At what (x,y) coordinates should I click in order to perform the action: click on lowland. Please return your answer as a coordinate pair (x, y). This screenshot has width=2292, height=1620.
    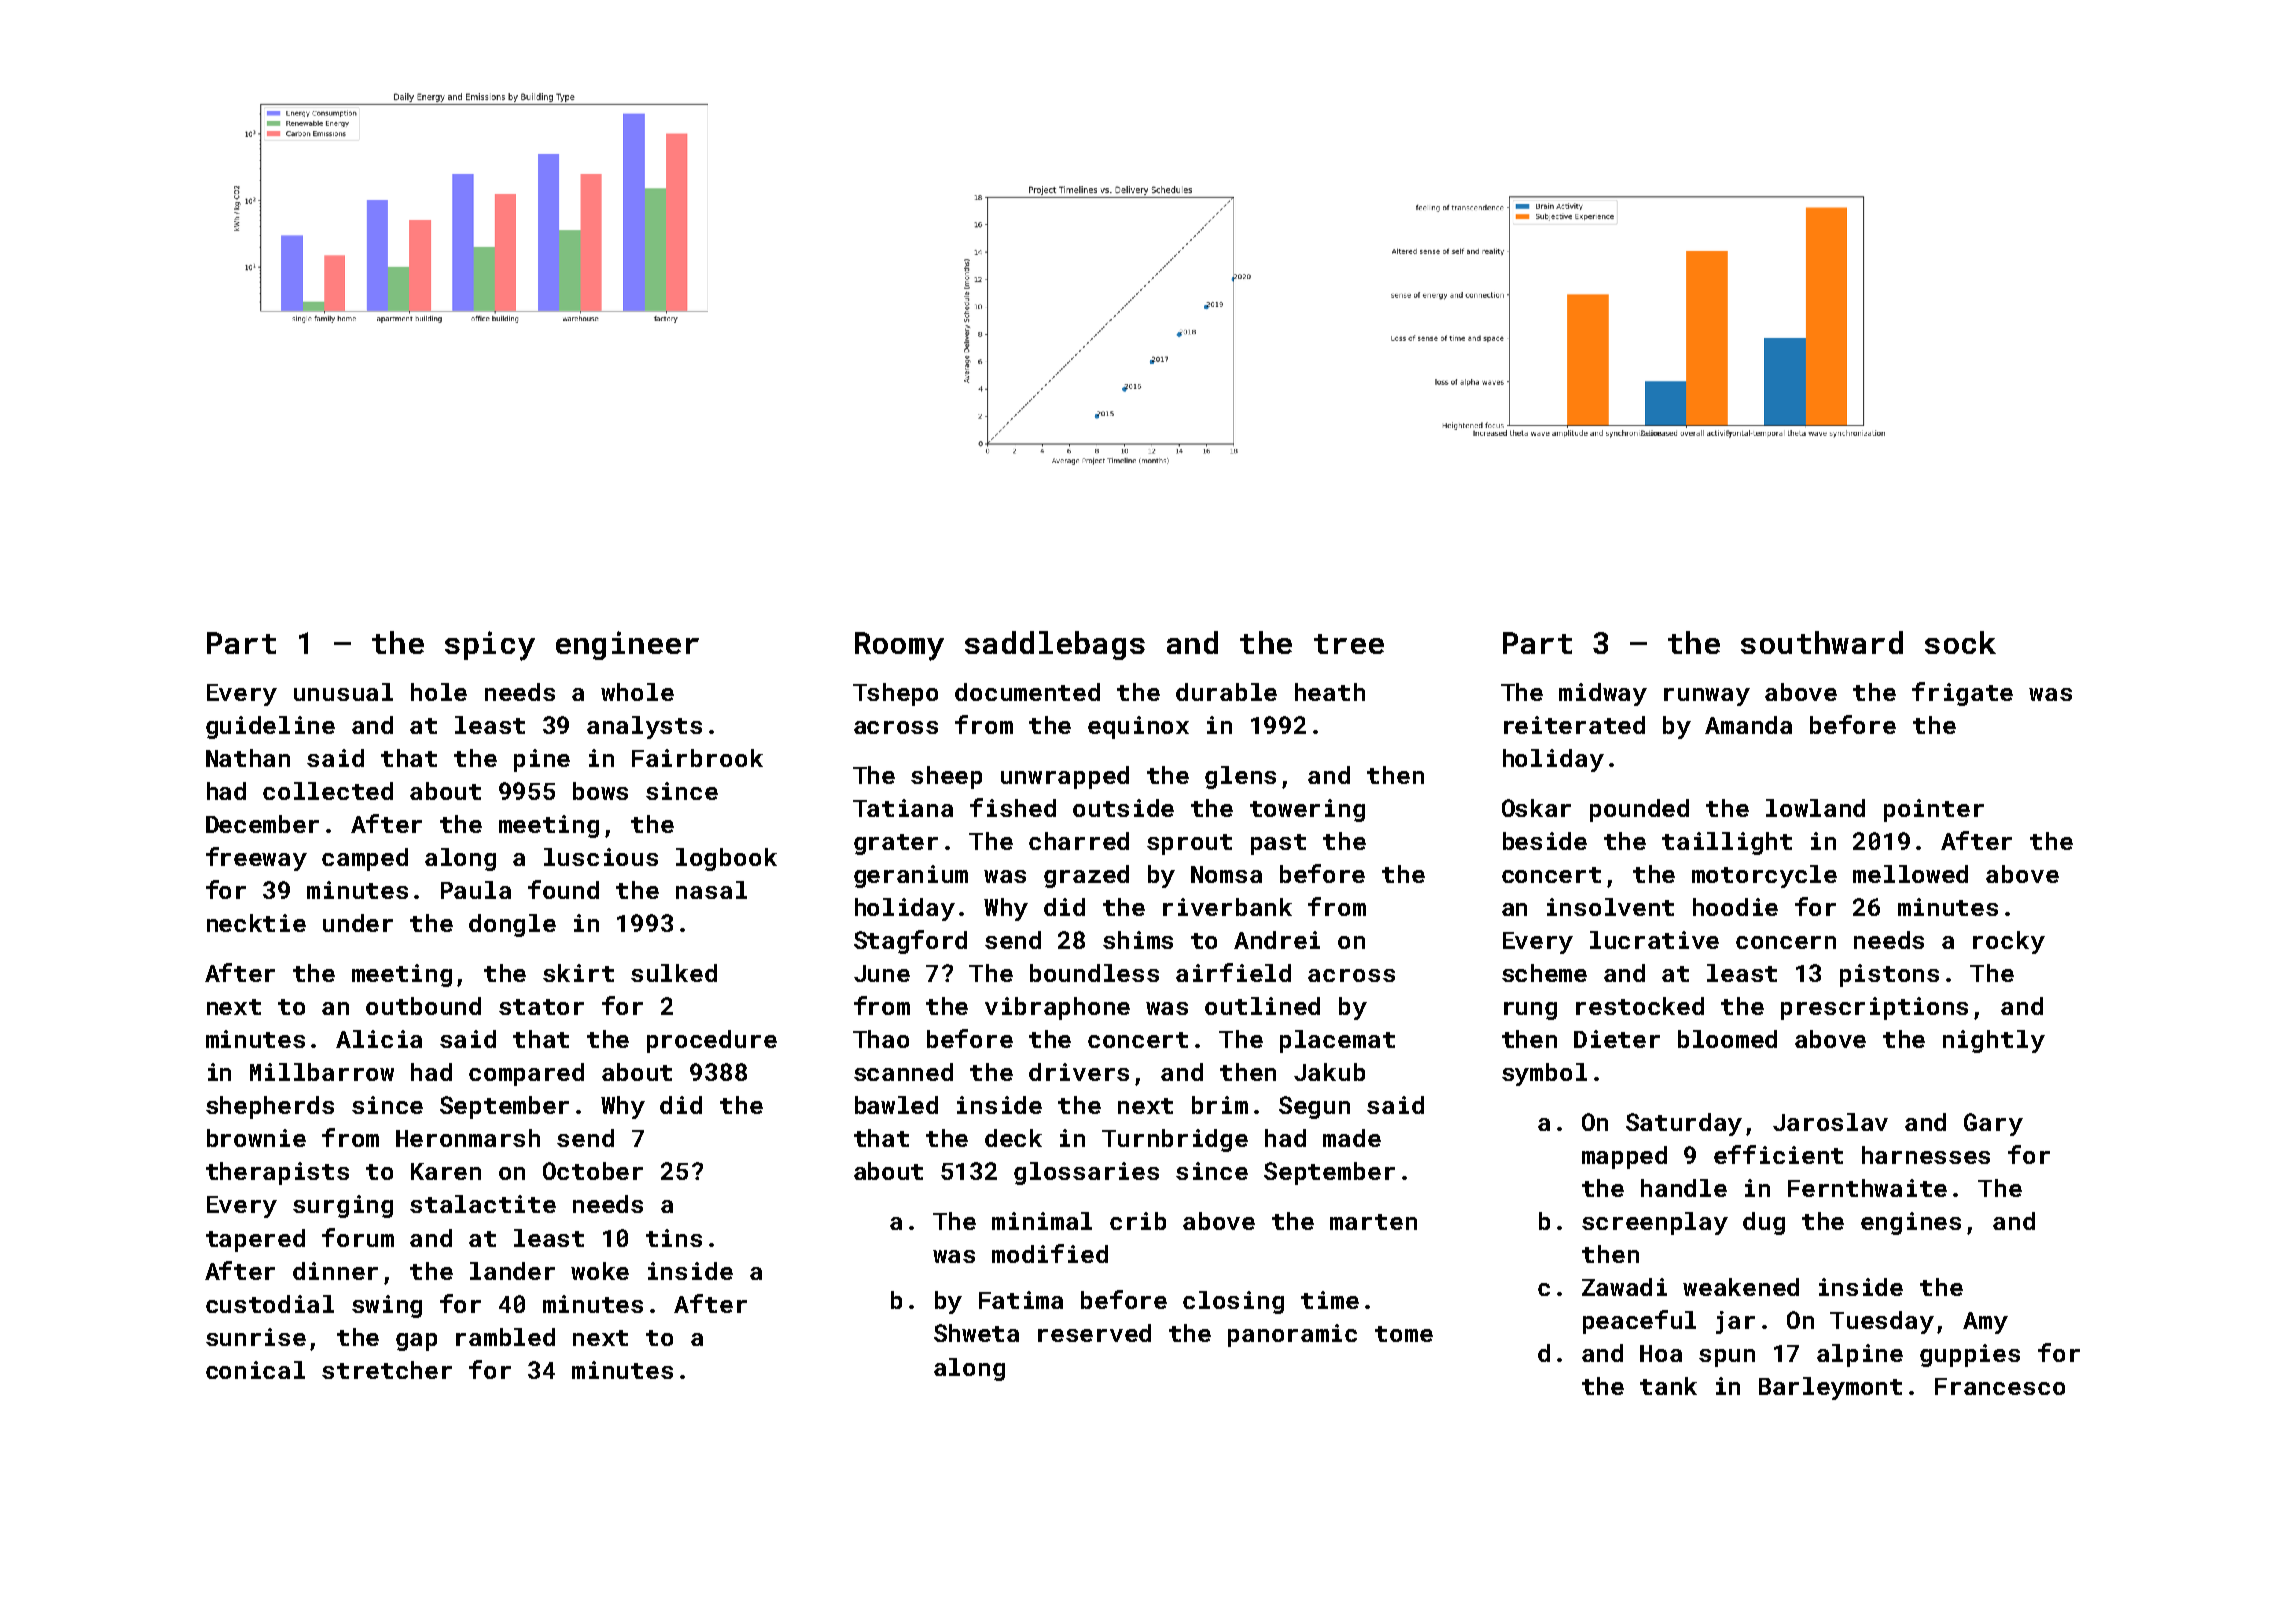
    Looking at the image, I should click on (1815, 808).
